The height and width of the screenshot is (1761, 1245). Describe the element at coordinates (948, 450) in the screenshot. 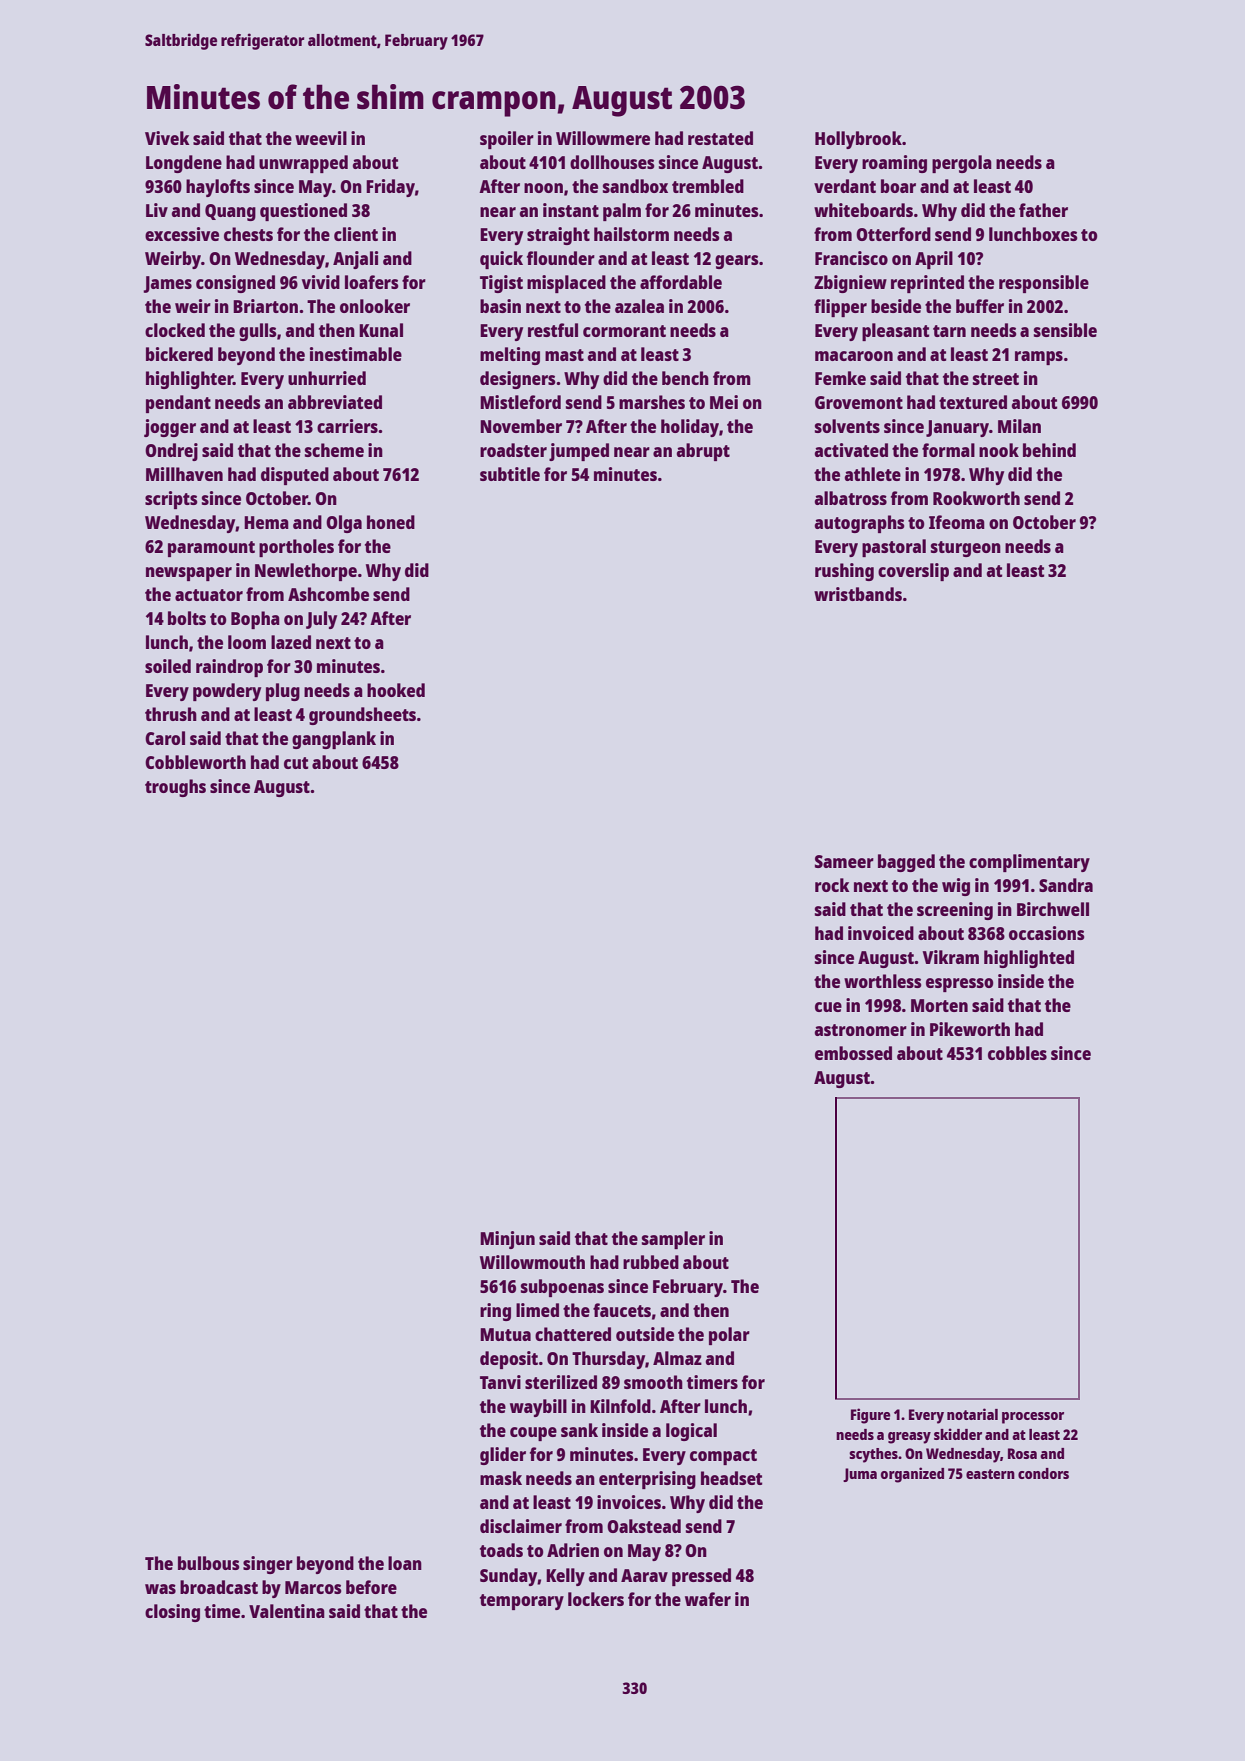

I see `formal` at that location.
